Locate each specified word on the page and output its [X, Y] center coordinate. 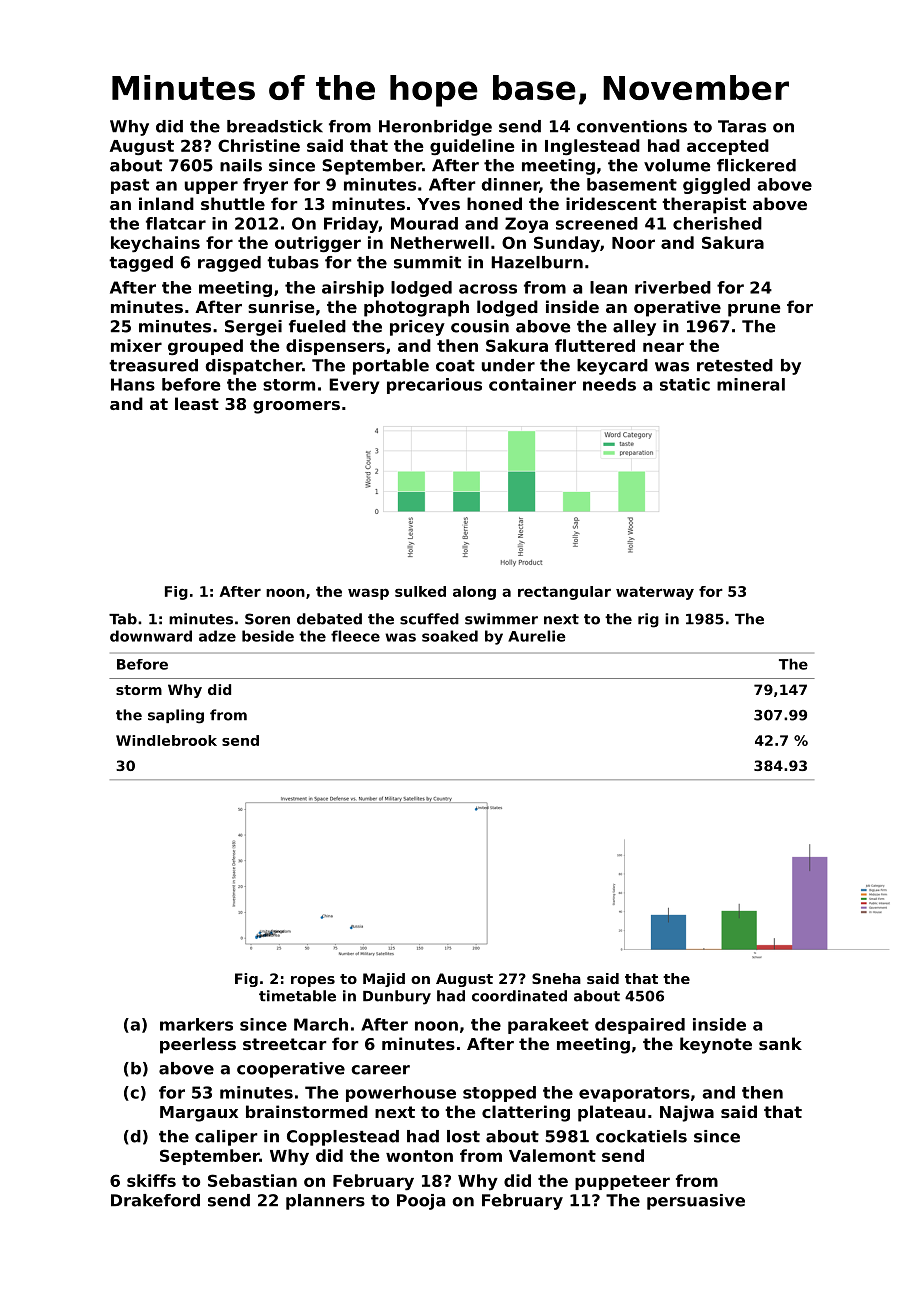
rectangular [564, 593]
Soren [267, 619]
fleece [355, 636]
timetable [297, 996]
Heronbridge [435, 128]
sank [780, 1043]
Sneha [556, 978]
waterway [655, 593]
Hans [133, 384]
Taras [742, 126]
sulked [420, 591]
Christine [259, 145]
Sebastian [252, 1180]
